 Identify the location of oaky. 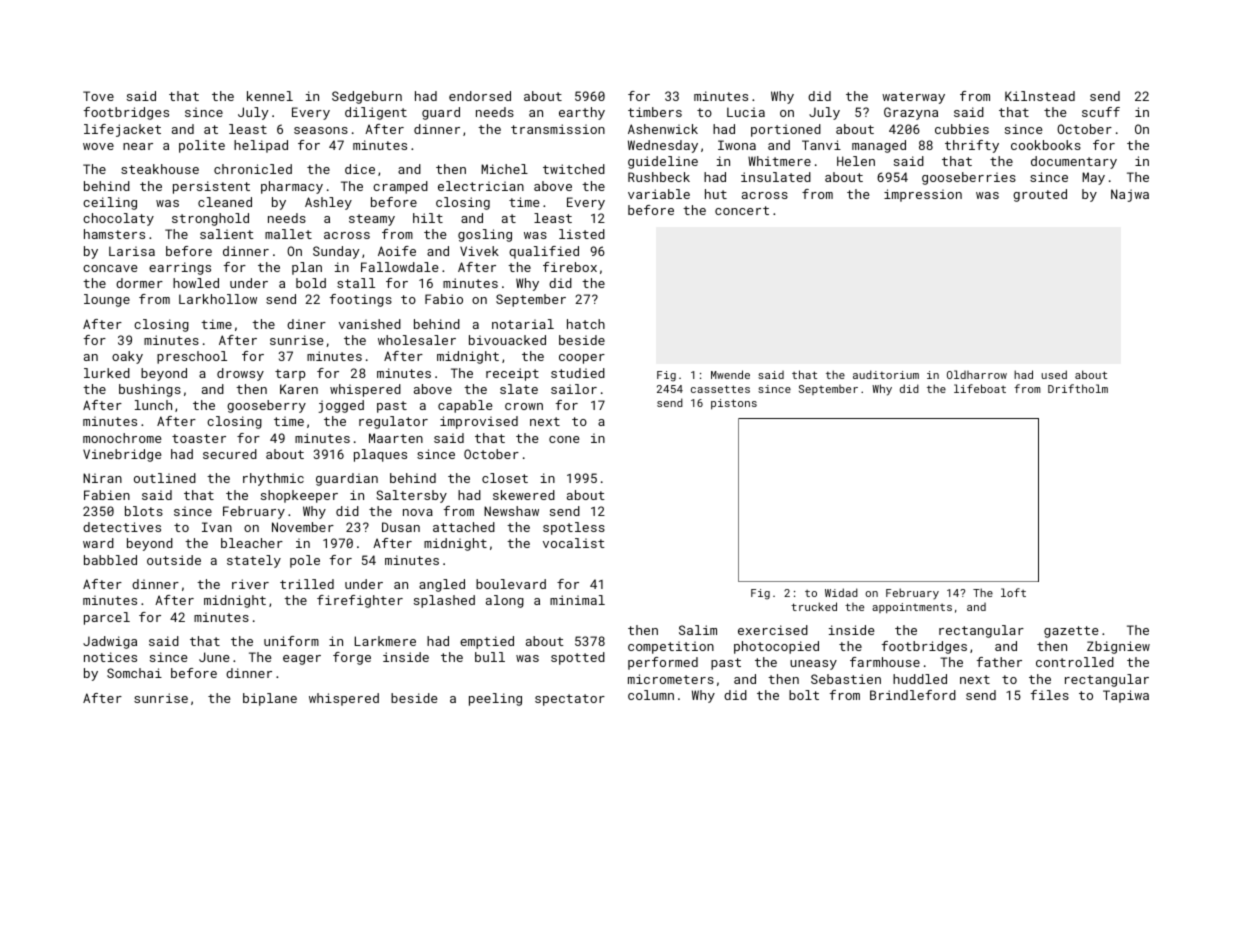
(127, 357).
